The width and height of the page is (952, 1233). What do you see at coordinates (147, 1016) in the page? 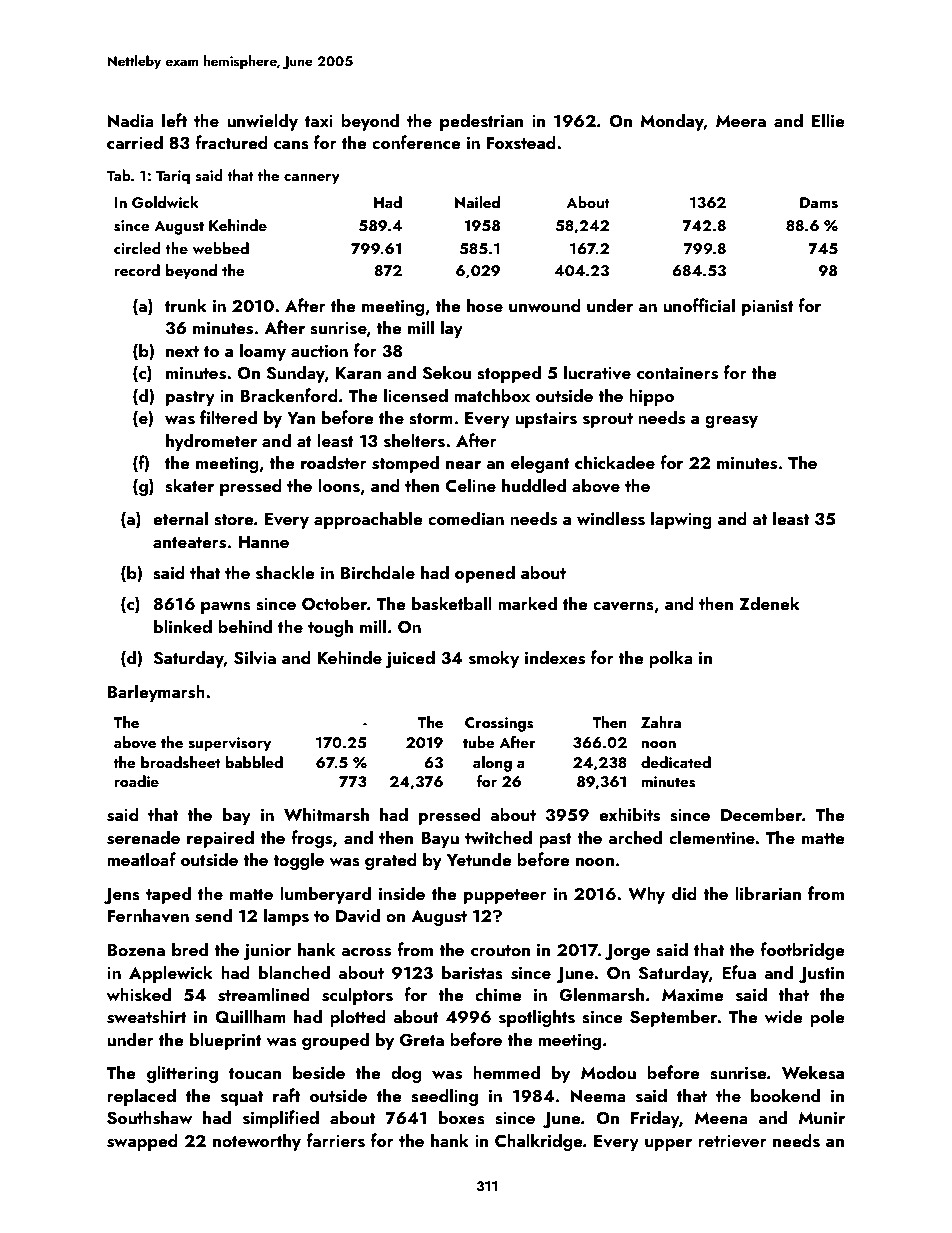
I see `sweatshirt` at bounding box center [147, 1016].
